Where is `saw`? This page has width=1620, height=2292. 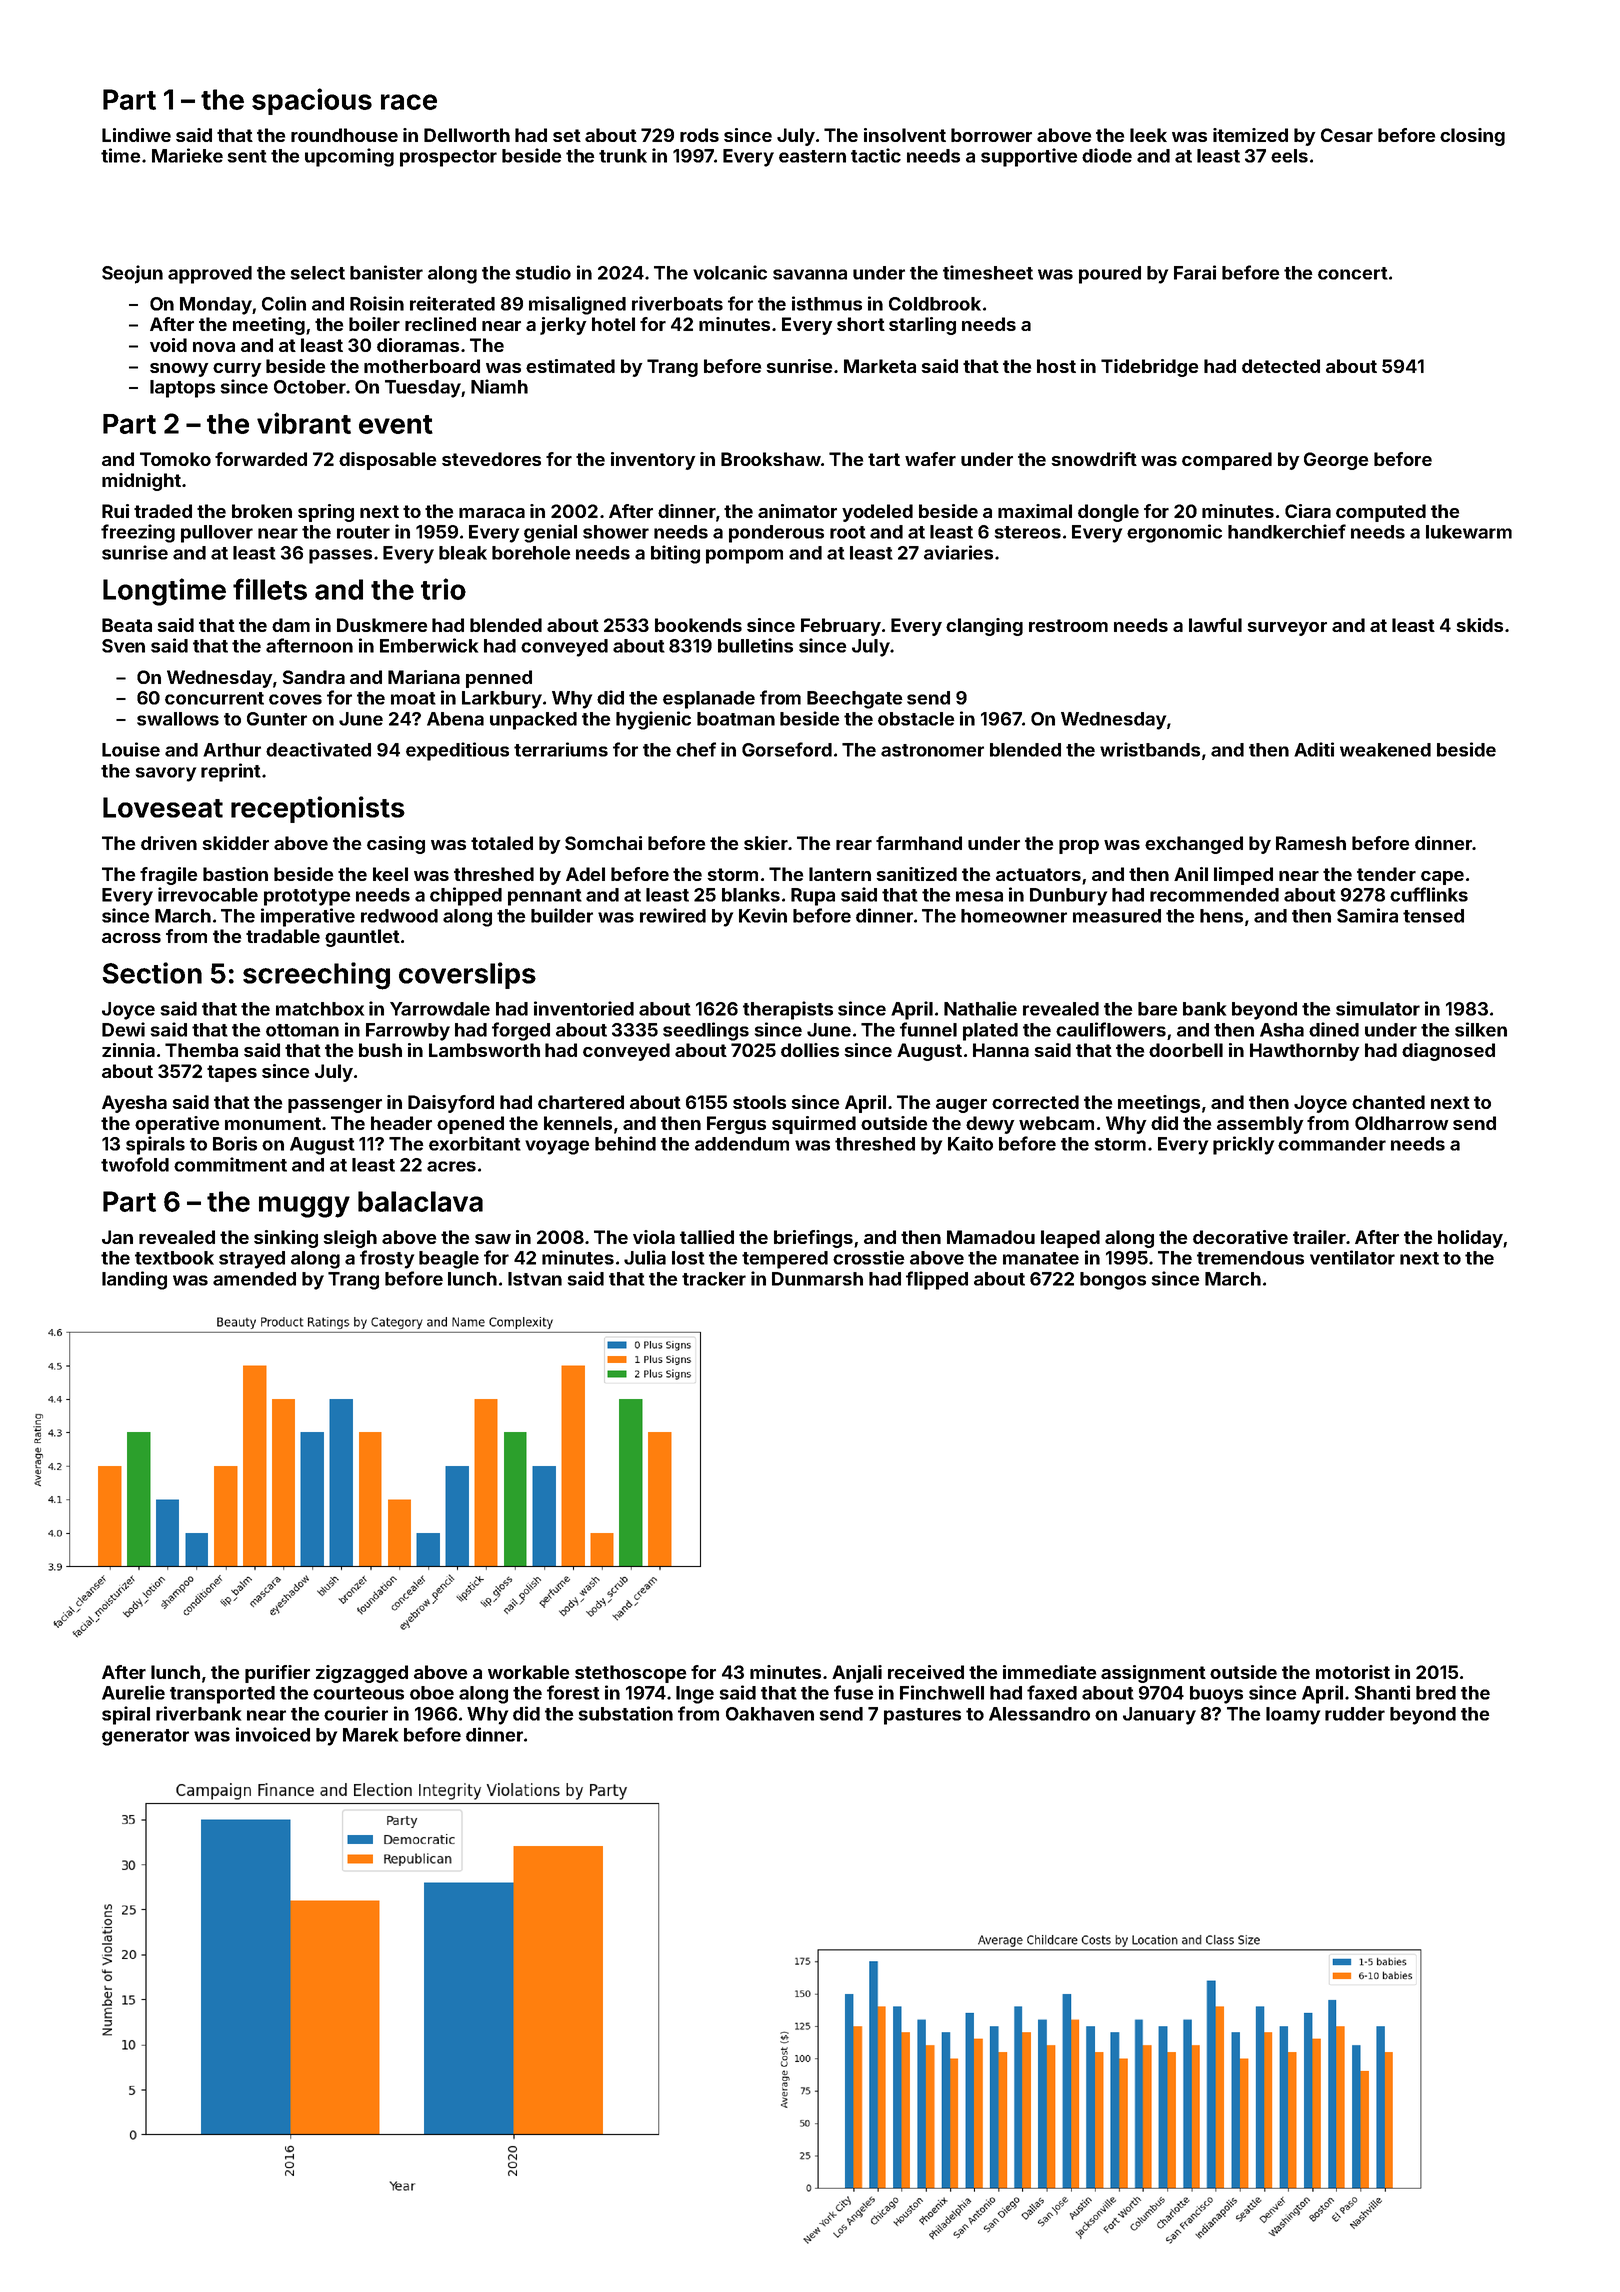
saw is located at coordinates (493, 1239).
